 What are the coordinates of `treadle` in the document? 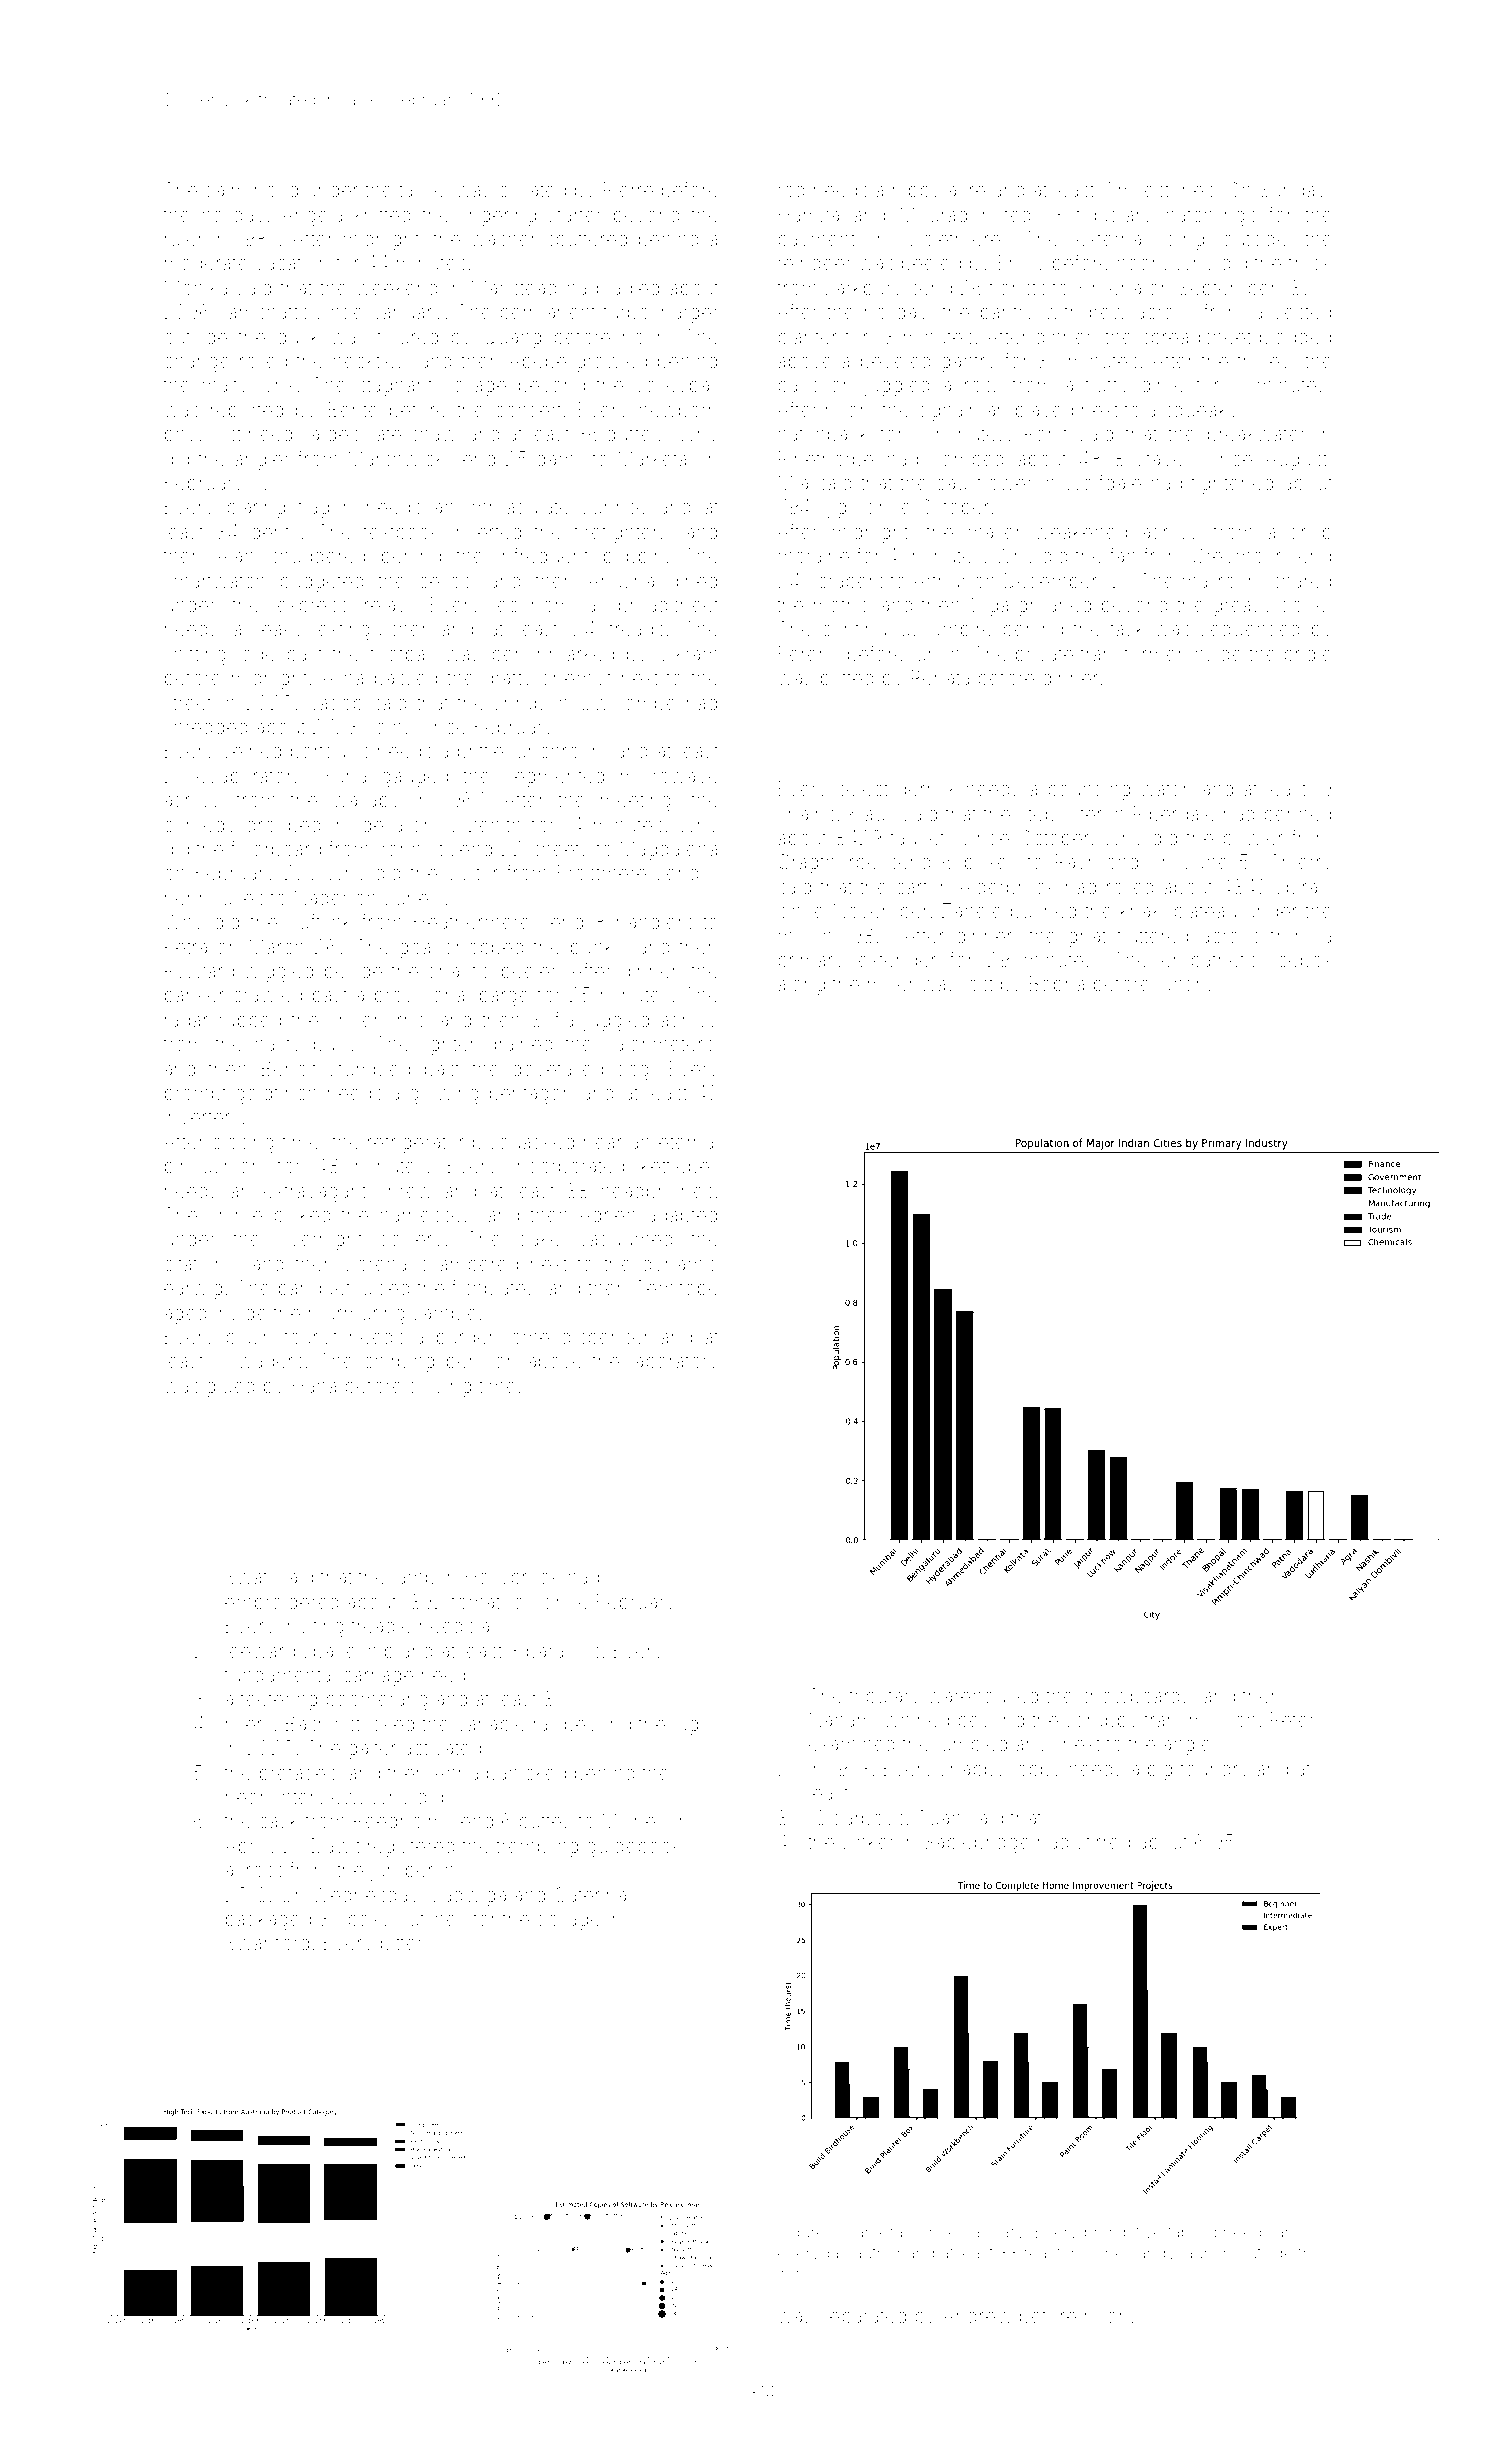 It's located at (381, 1625).
